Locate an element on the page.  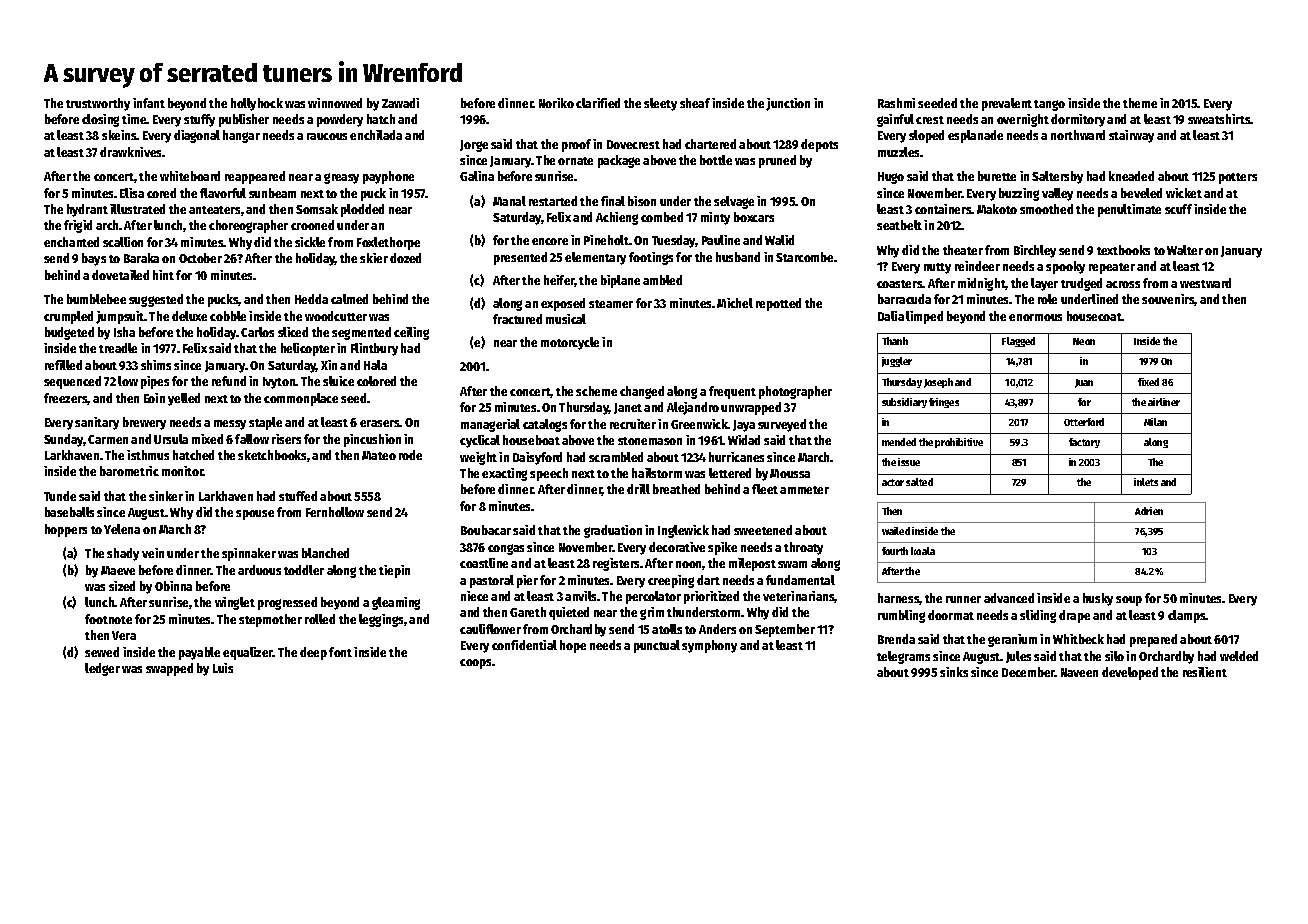
brewery is located at coordinates (144, 423).
